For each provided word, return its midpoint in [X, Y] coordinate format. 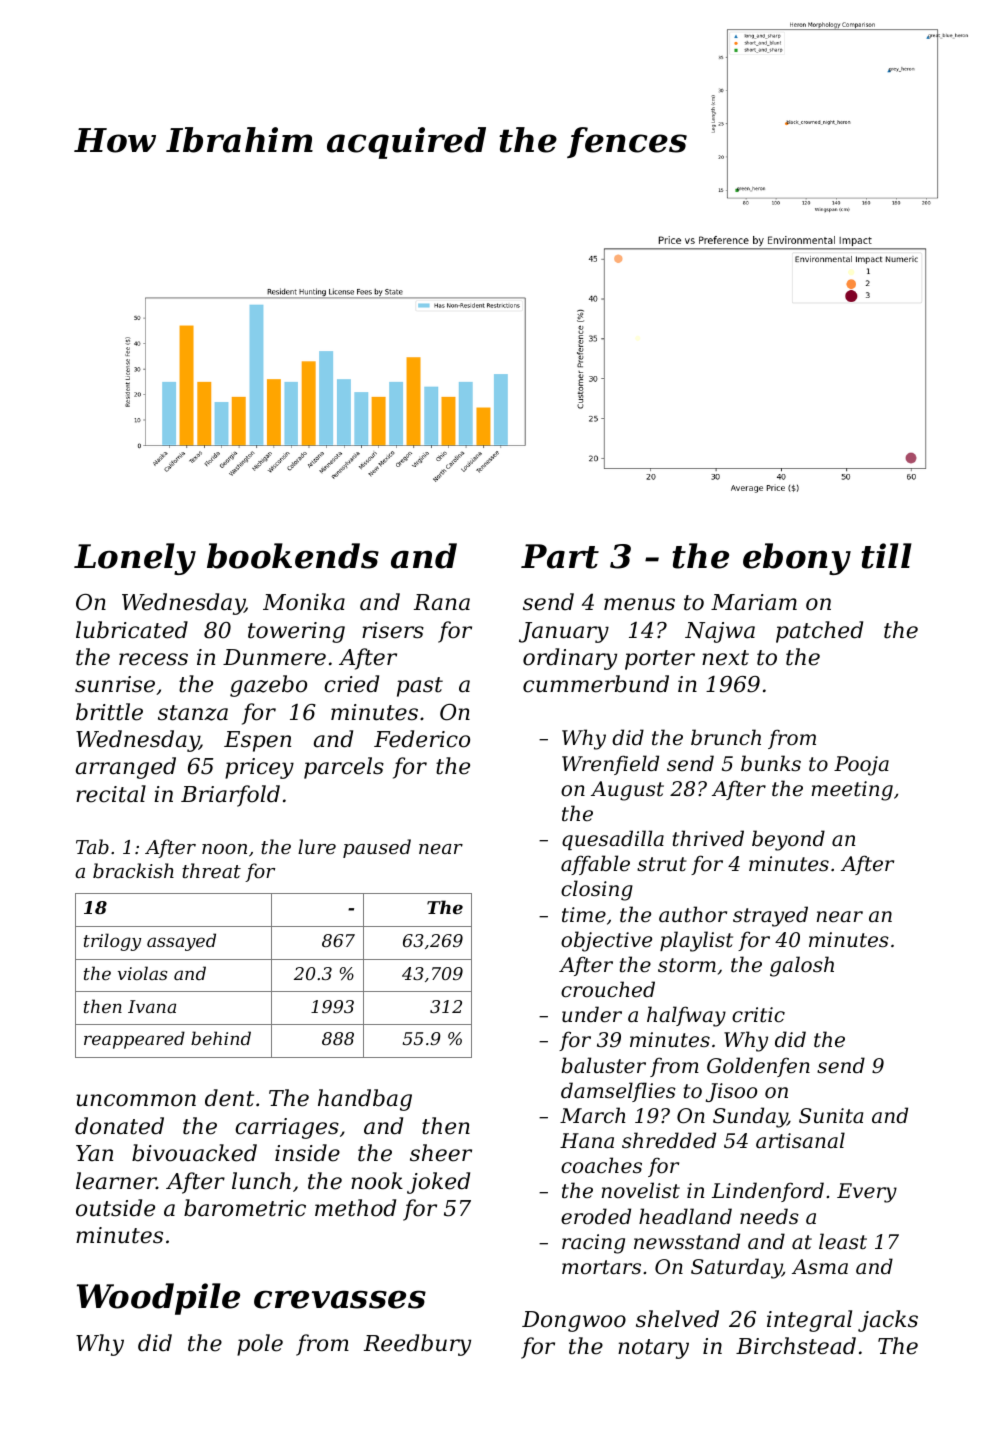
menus [639, 604]
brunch [726, 737]
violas [142, 973]
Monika [304, 602]
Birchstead [796, 1346]
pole [260, 1345]
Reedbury [417, 1345]
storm [687, 965]
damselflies [618, 1092]
